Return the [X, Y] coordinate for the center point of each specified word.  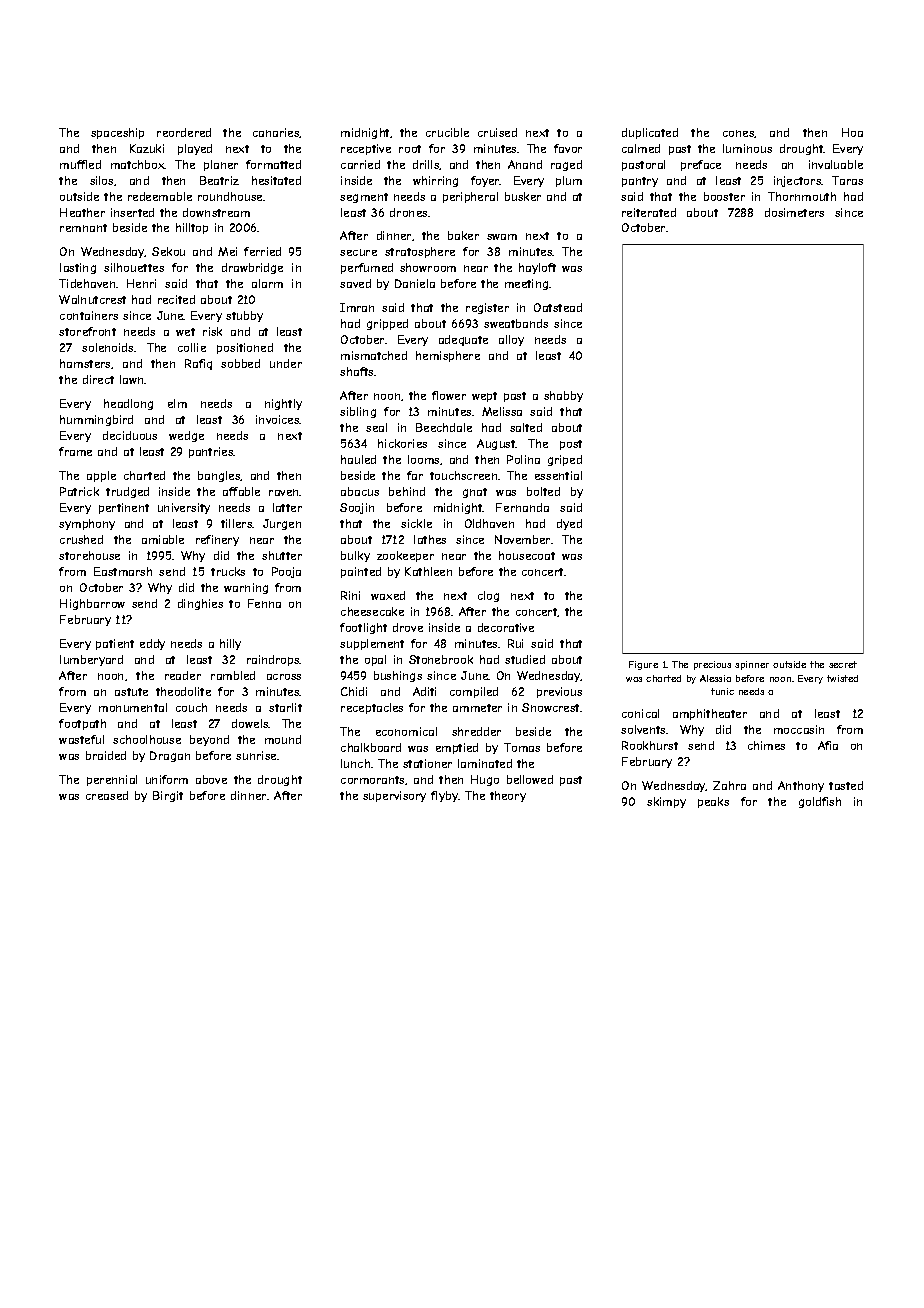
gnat [475, 493]
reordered [184, 132]
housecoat [527, 555]
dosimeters [794, 212]
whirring [435, 181]
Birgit [168, 796]
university [184, 508]
